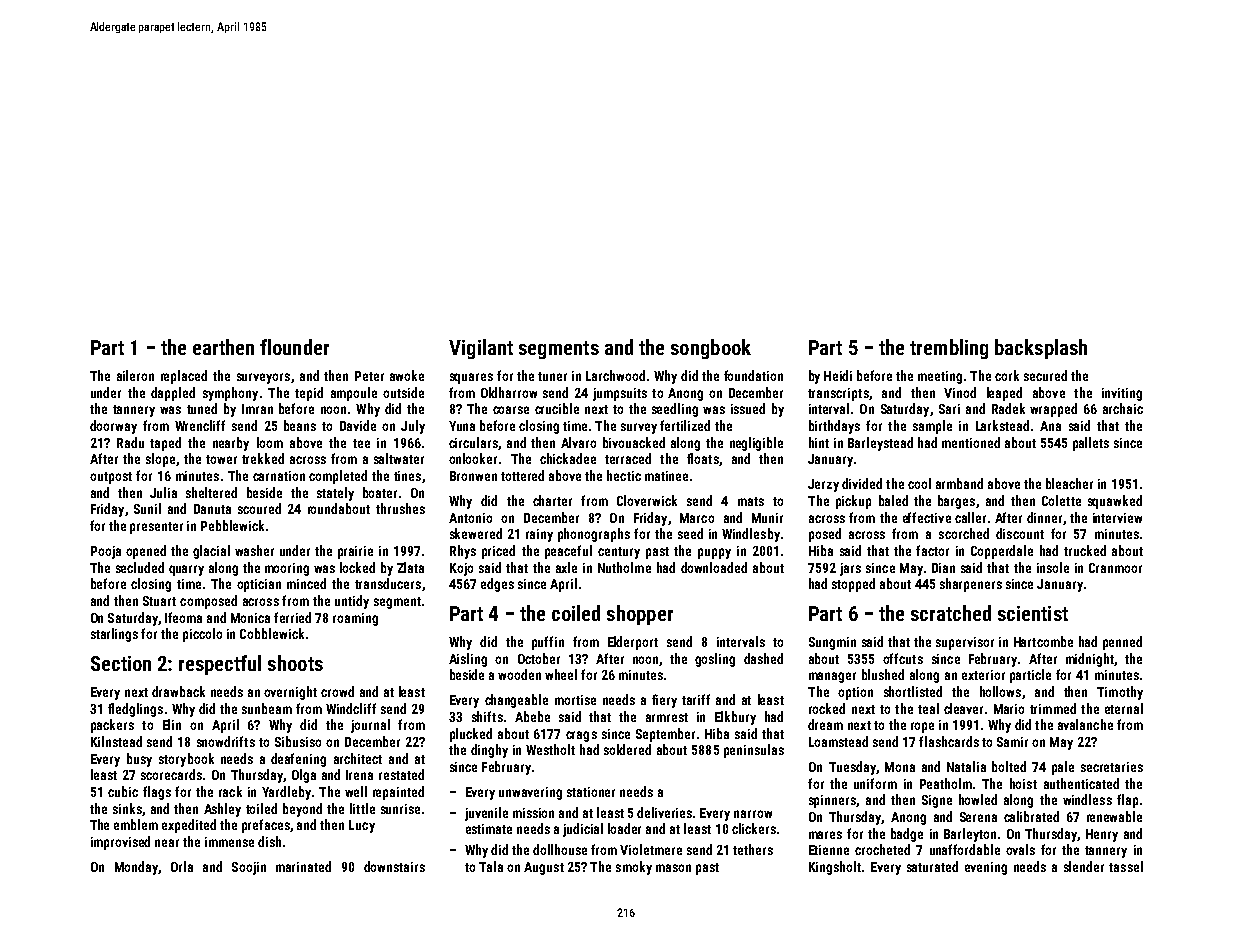  What do you see at coordinates (184, 377) in the document?
I see `replaced` at bounding box center [184, 377].
